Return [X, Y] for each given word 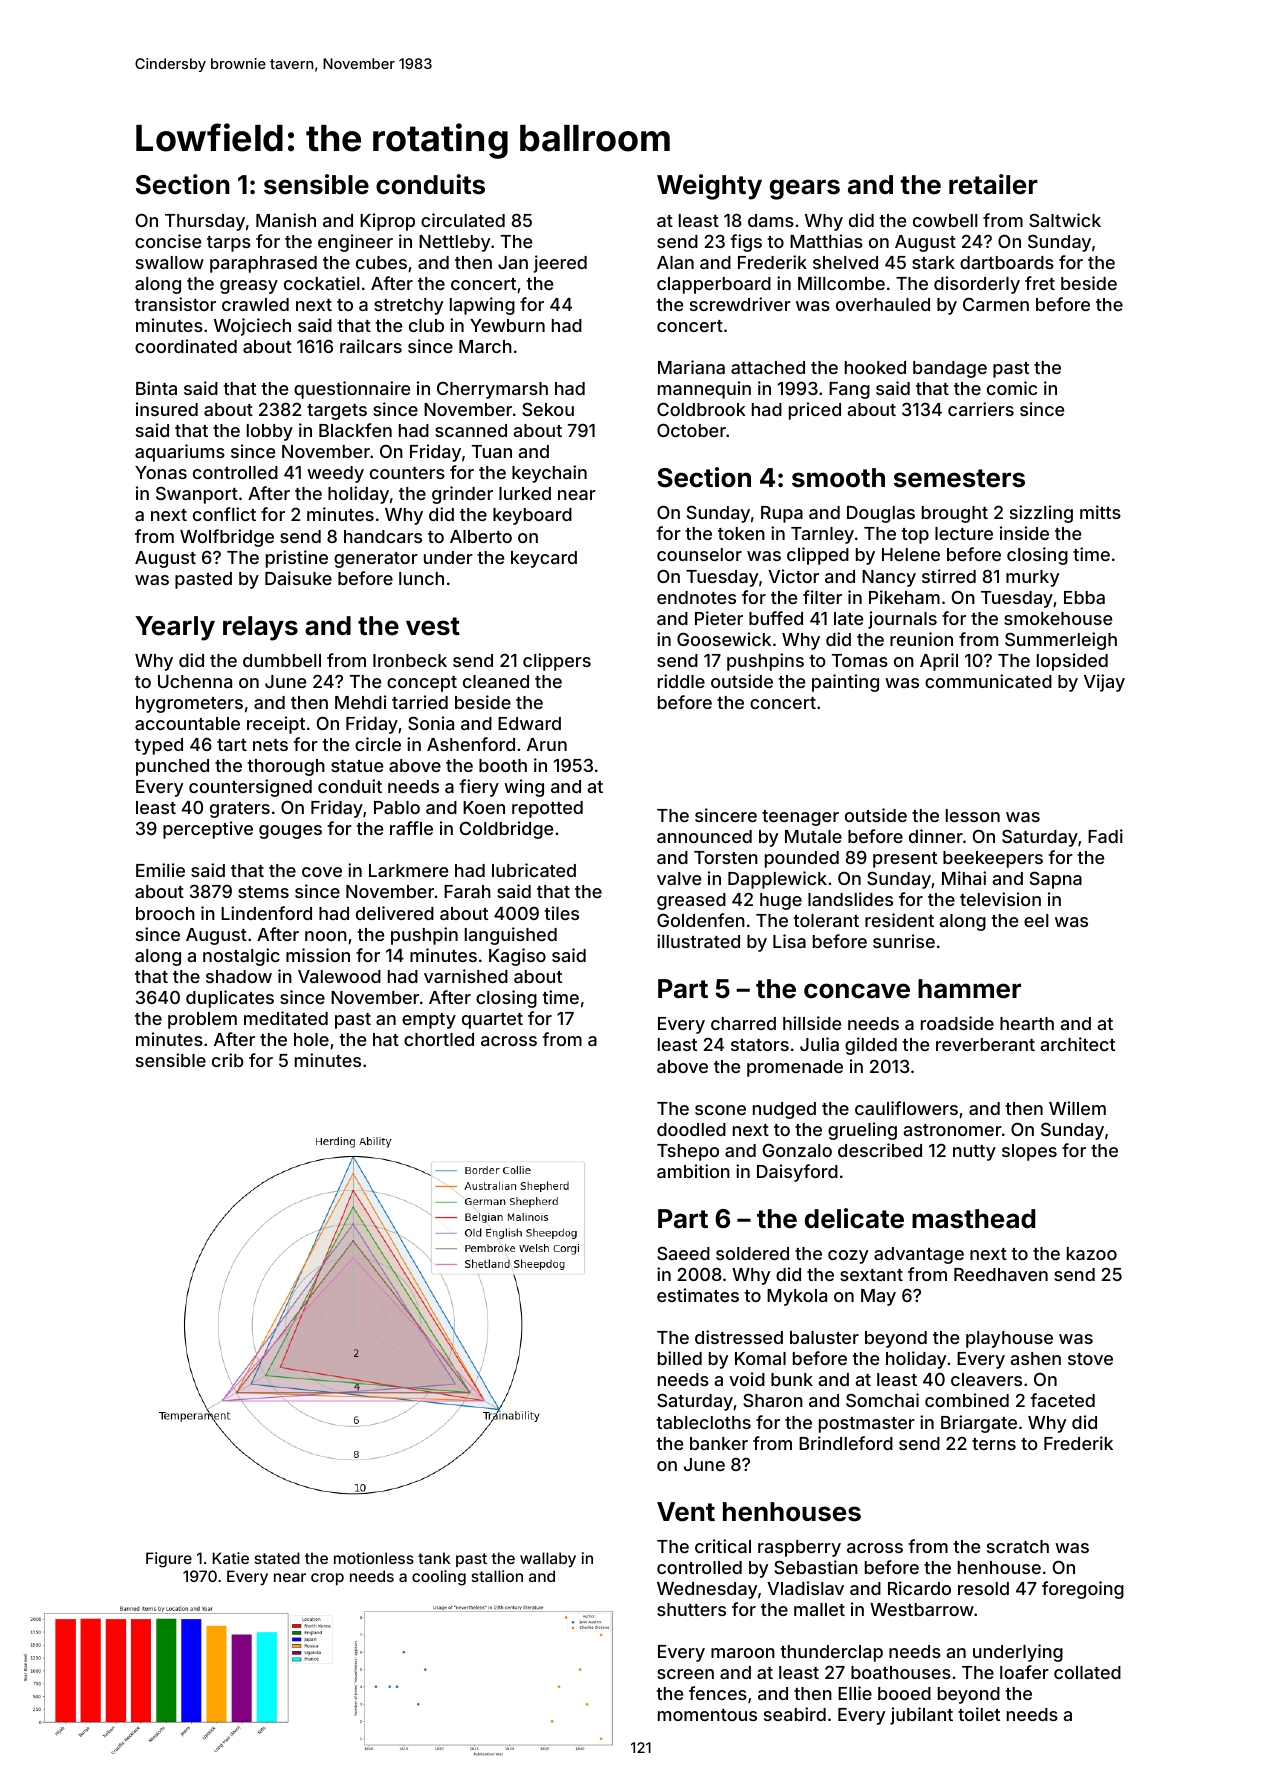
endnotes [696, 597]
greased [691, 901]
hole [311, 1039]
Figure [169, 1560]
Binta [156, 388]
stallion [497, 1576]
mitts [1100, 512]
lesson [973, 815]
